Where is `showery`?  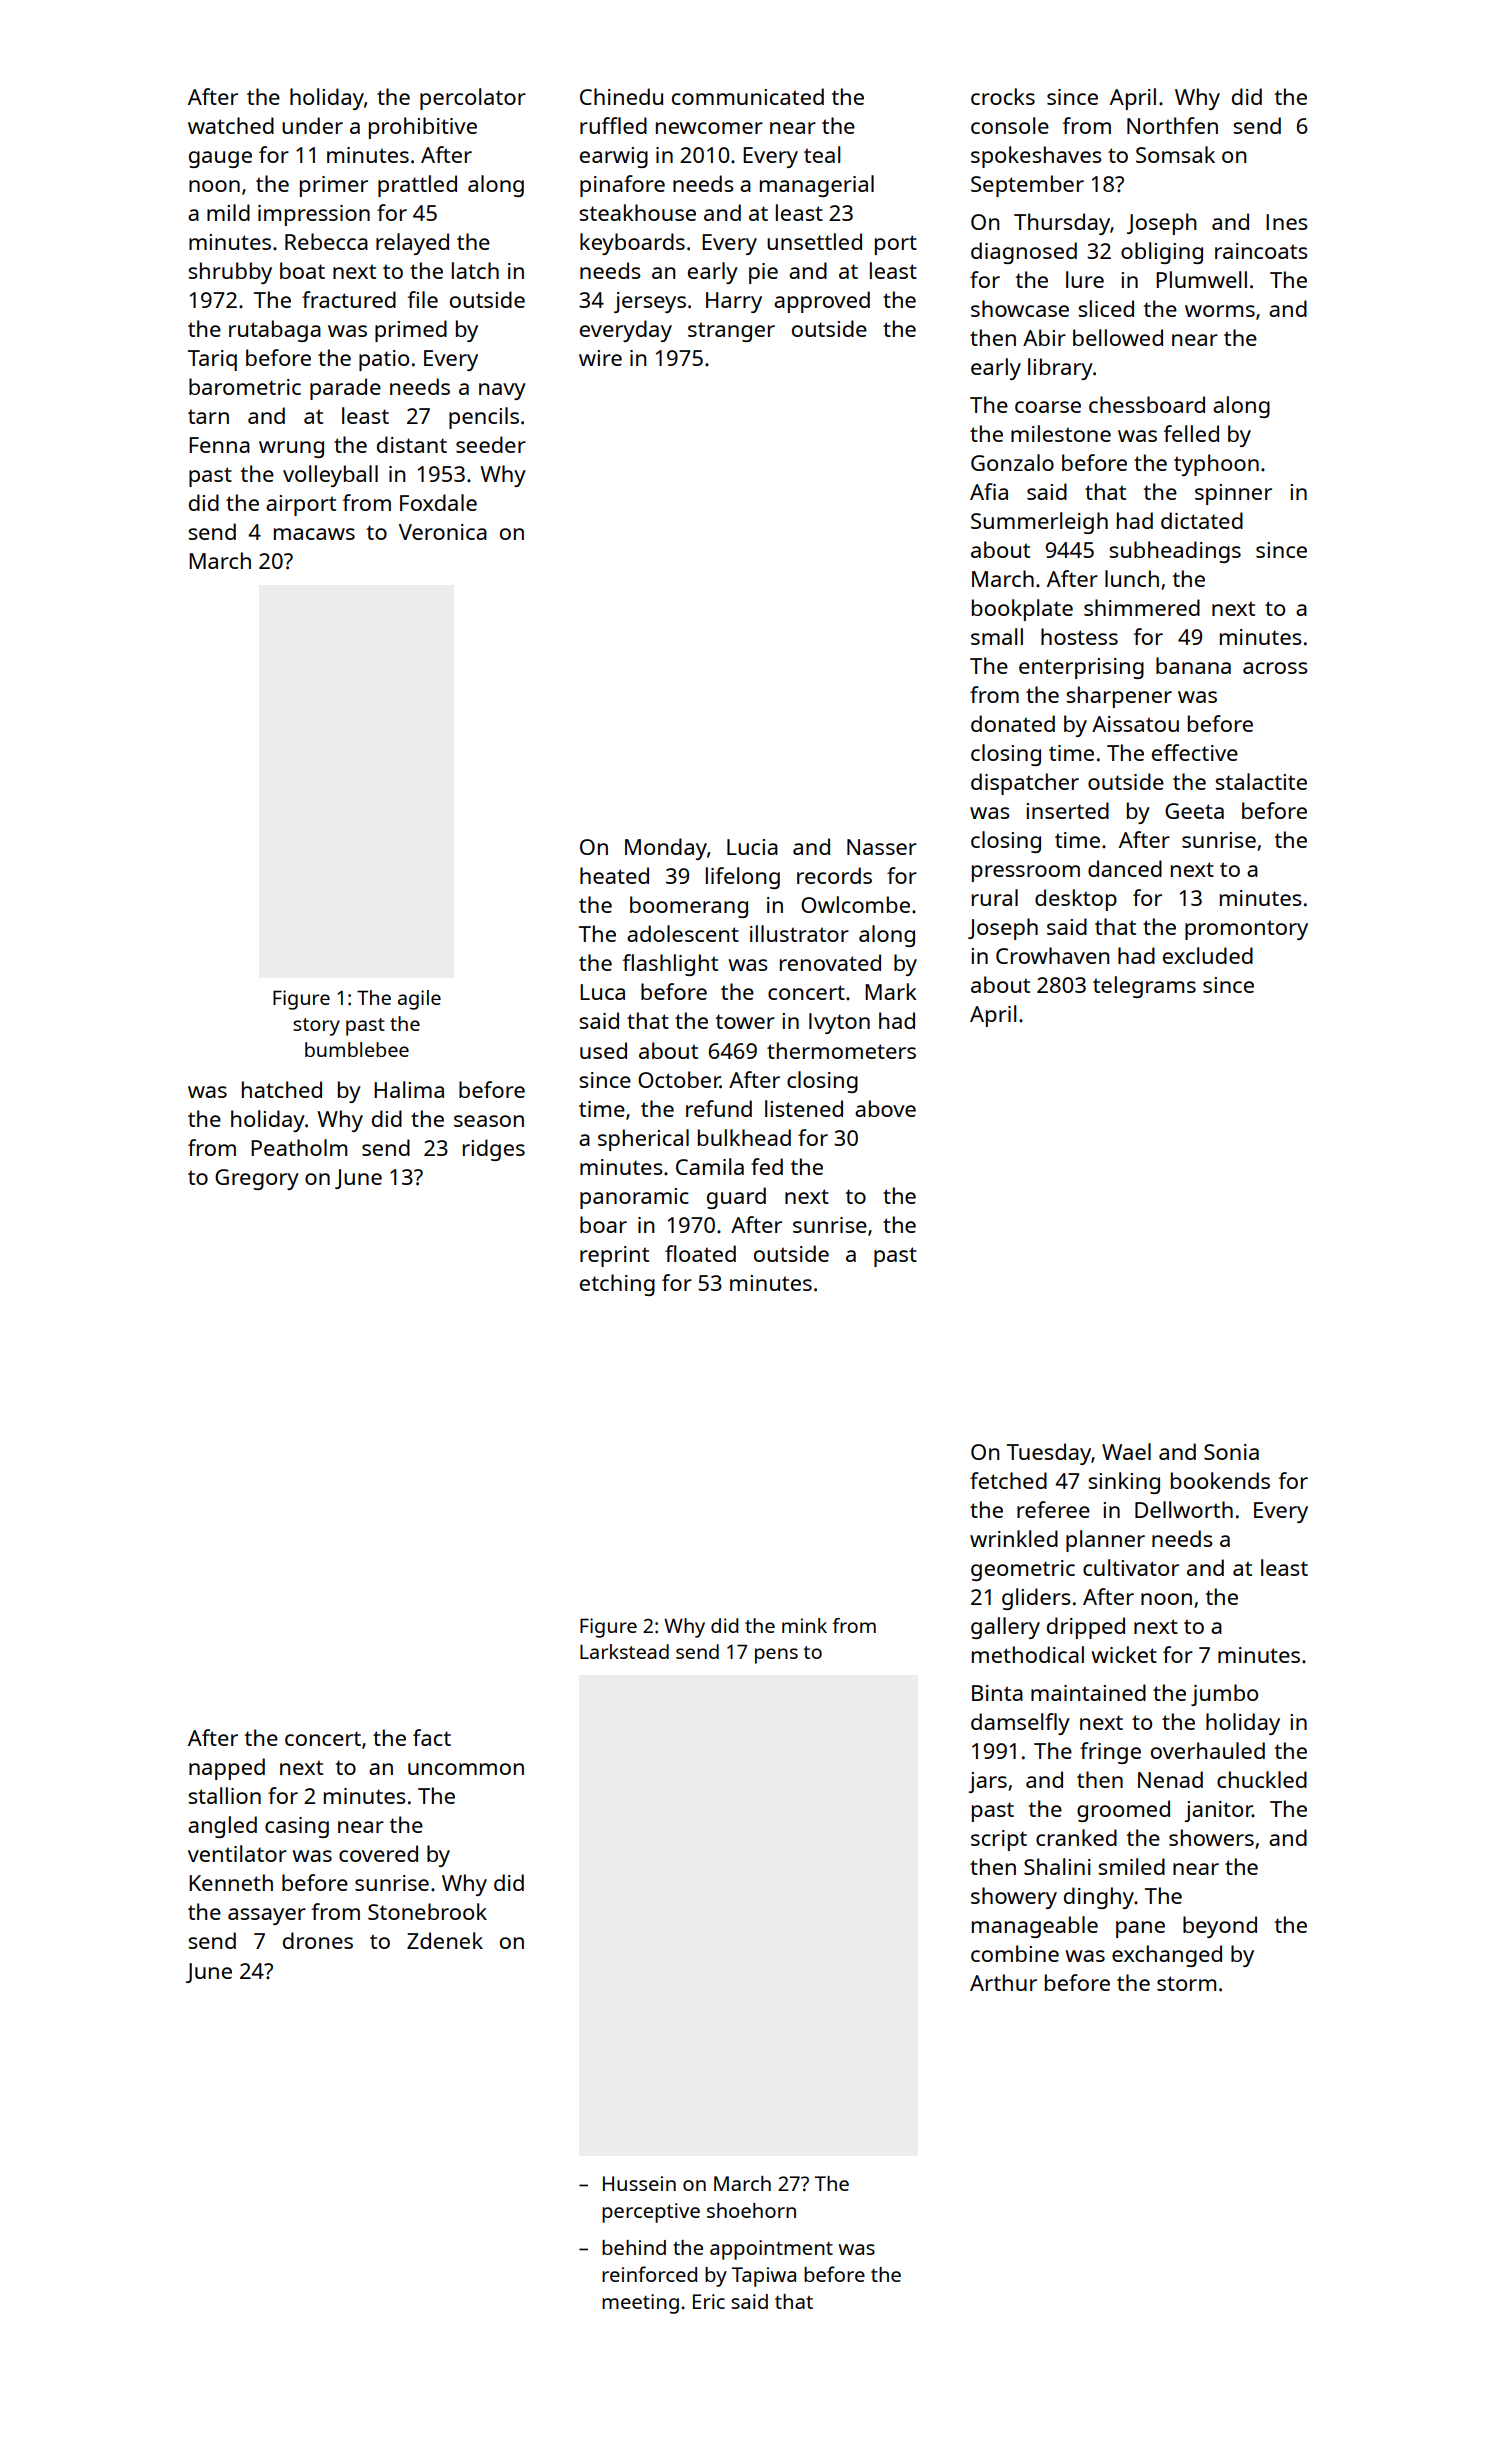
showery is located at coordinates (1014, 1898).
